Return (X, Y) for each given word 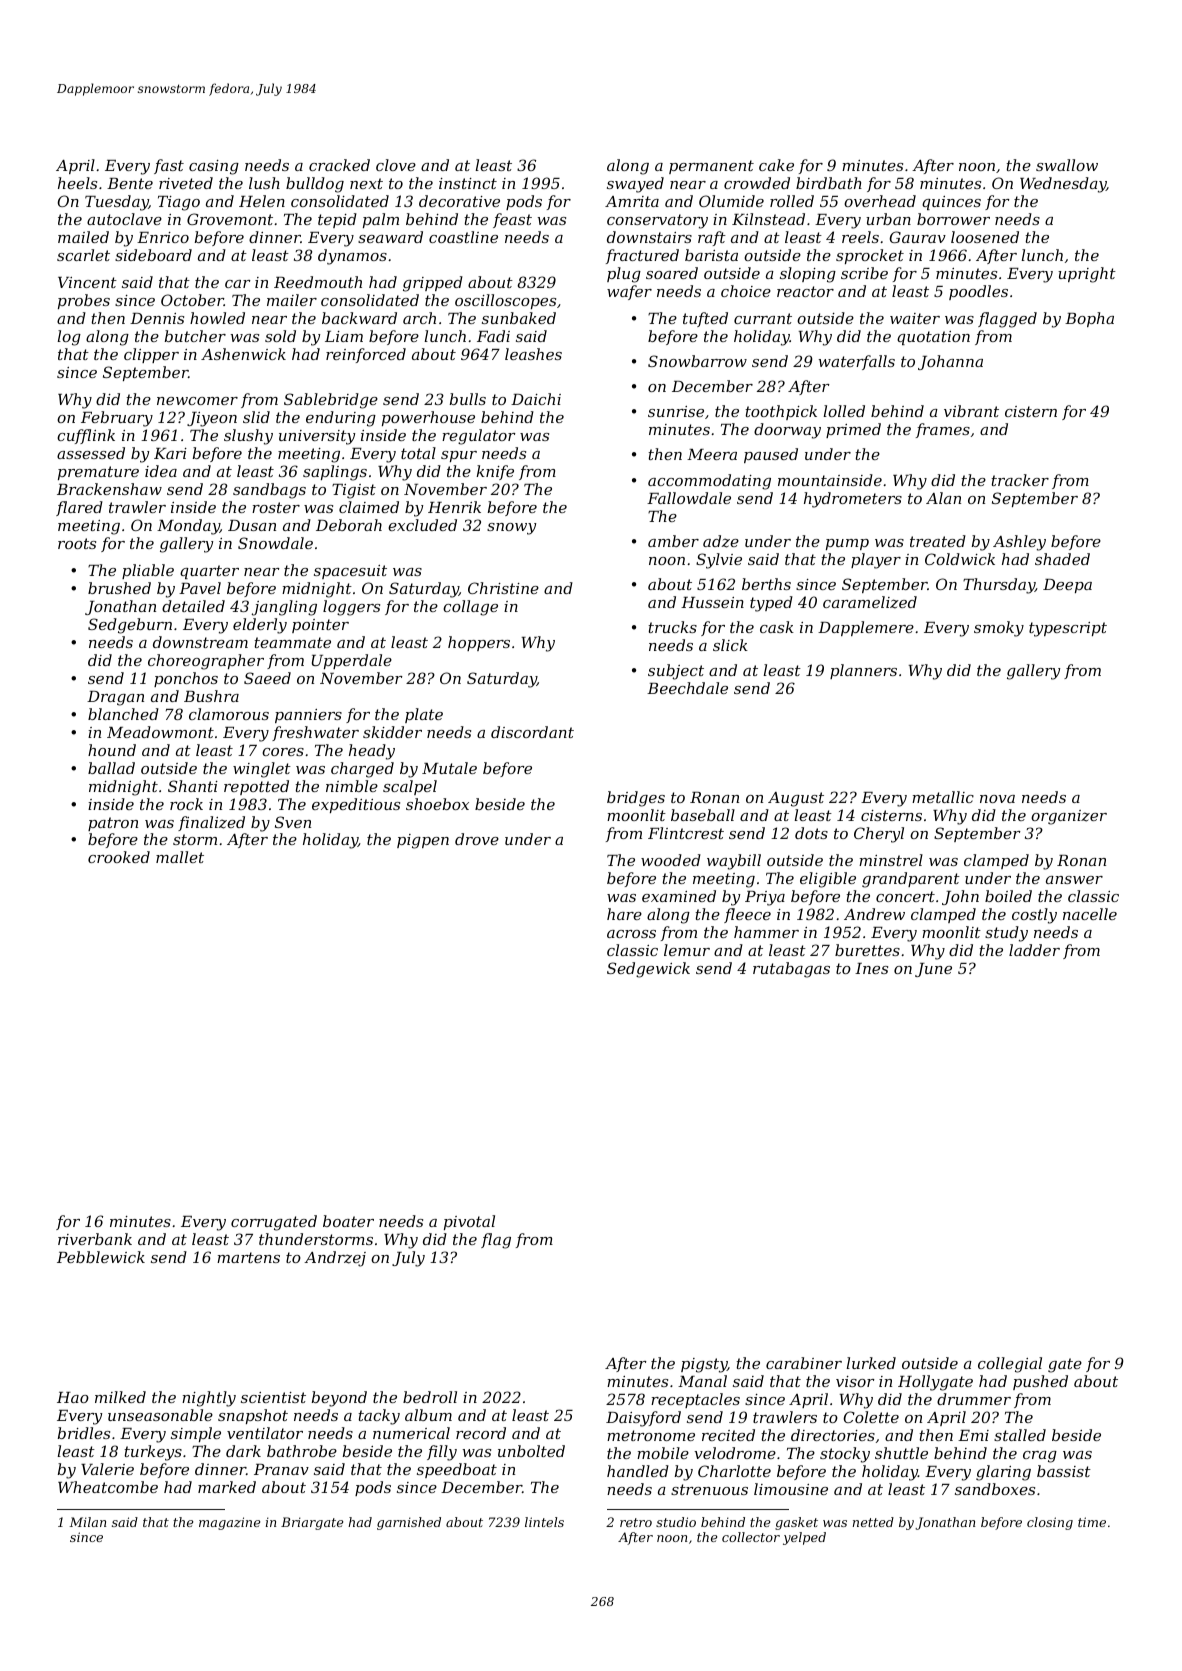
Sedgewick (648, 970)
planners (863, 671)
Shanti (193, 786)
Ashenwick (243, 354)
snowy (511, 529)
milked (120, 1397)
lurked (871, 1363)
